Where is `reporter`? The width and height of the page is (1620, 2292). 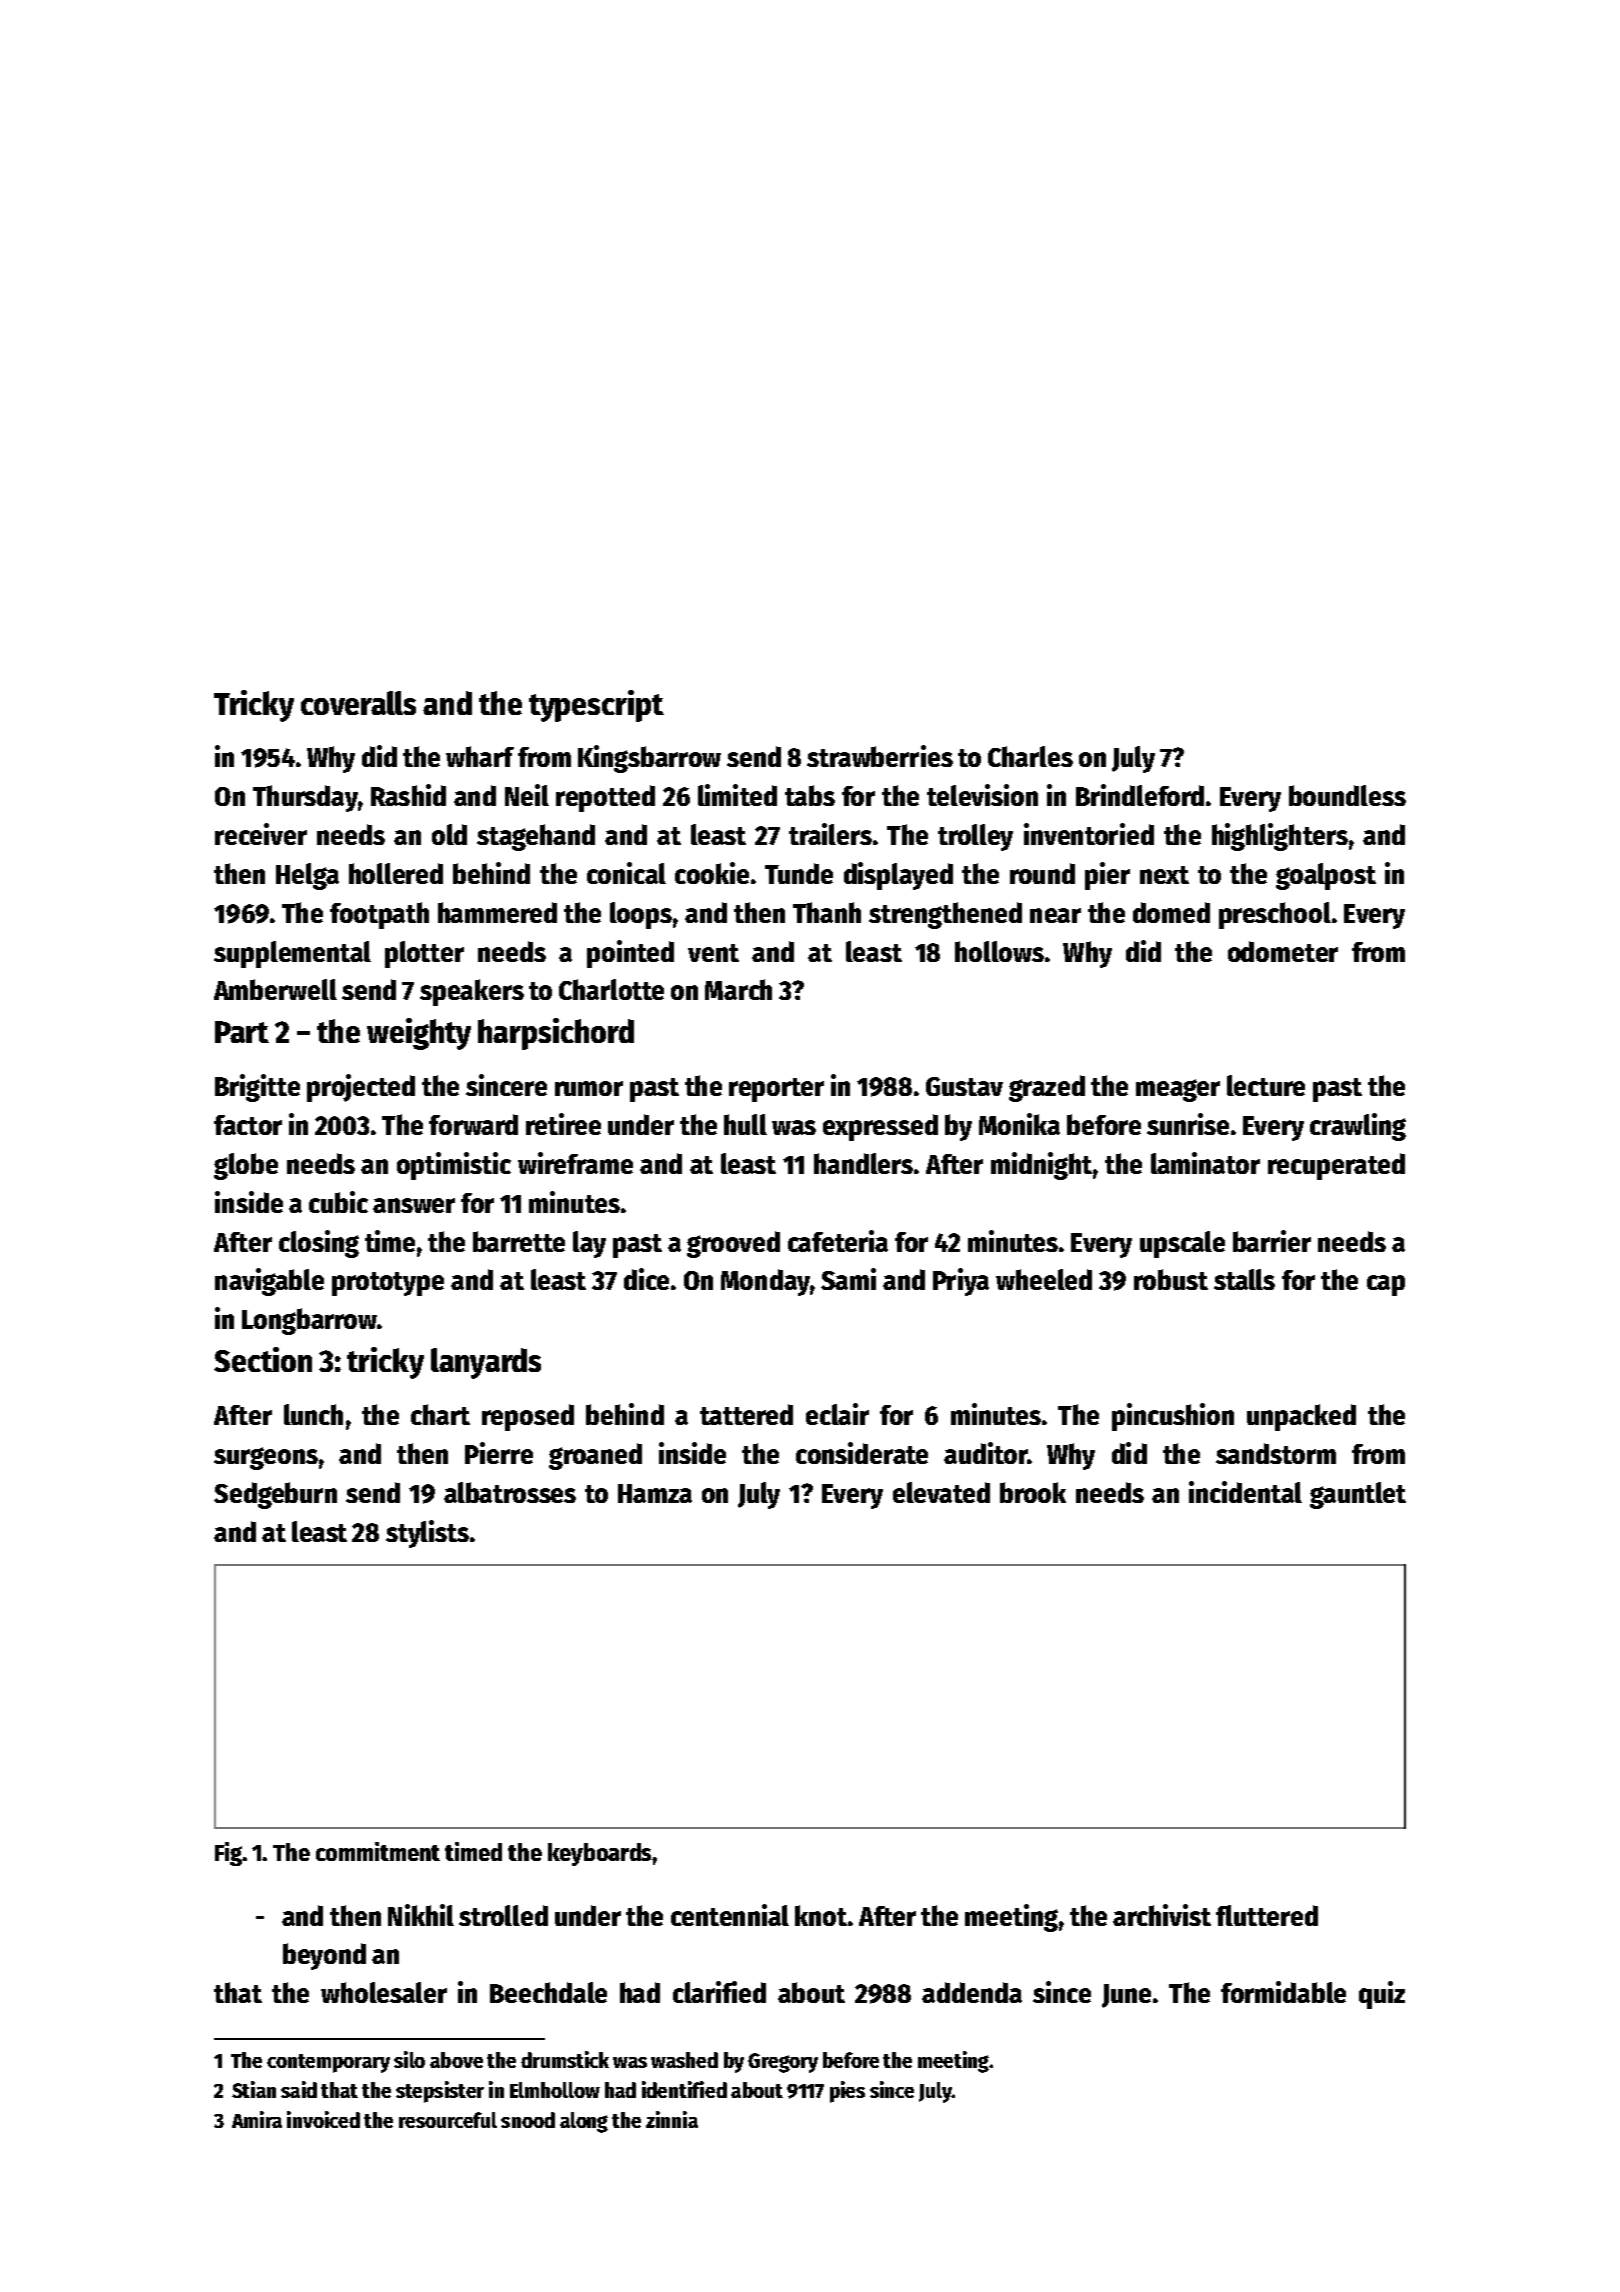 reporter is located at coordinates (776, 1090).
